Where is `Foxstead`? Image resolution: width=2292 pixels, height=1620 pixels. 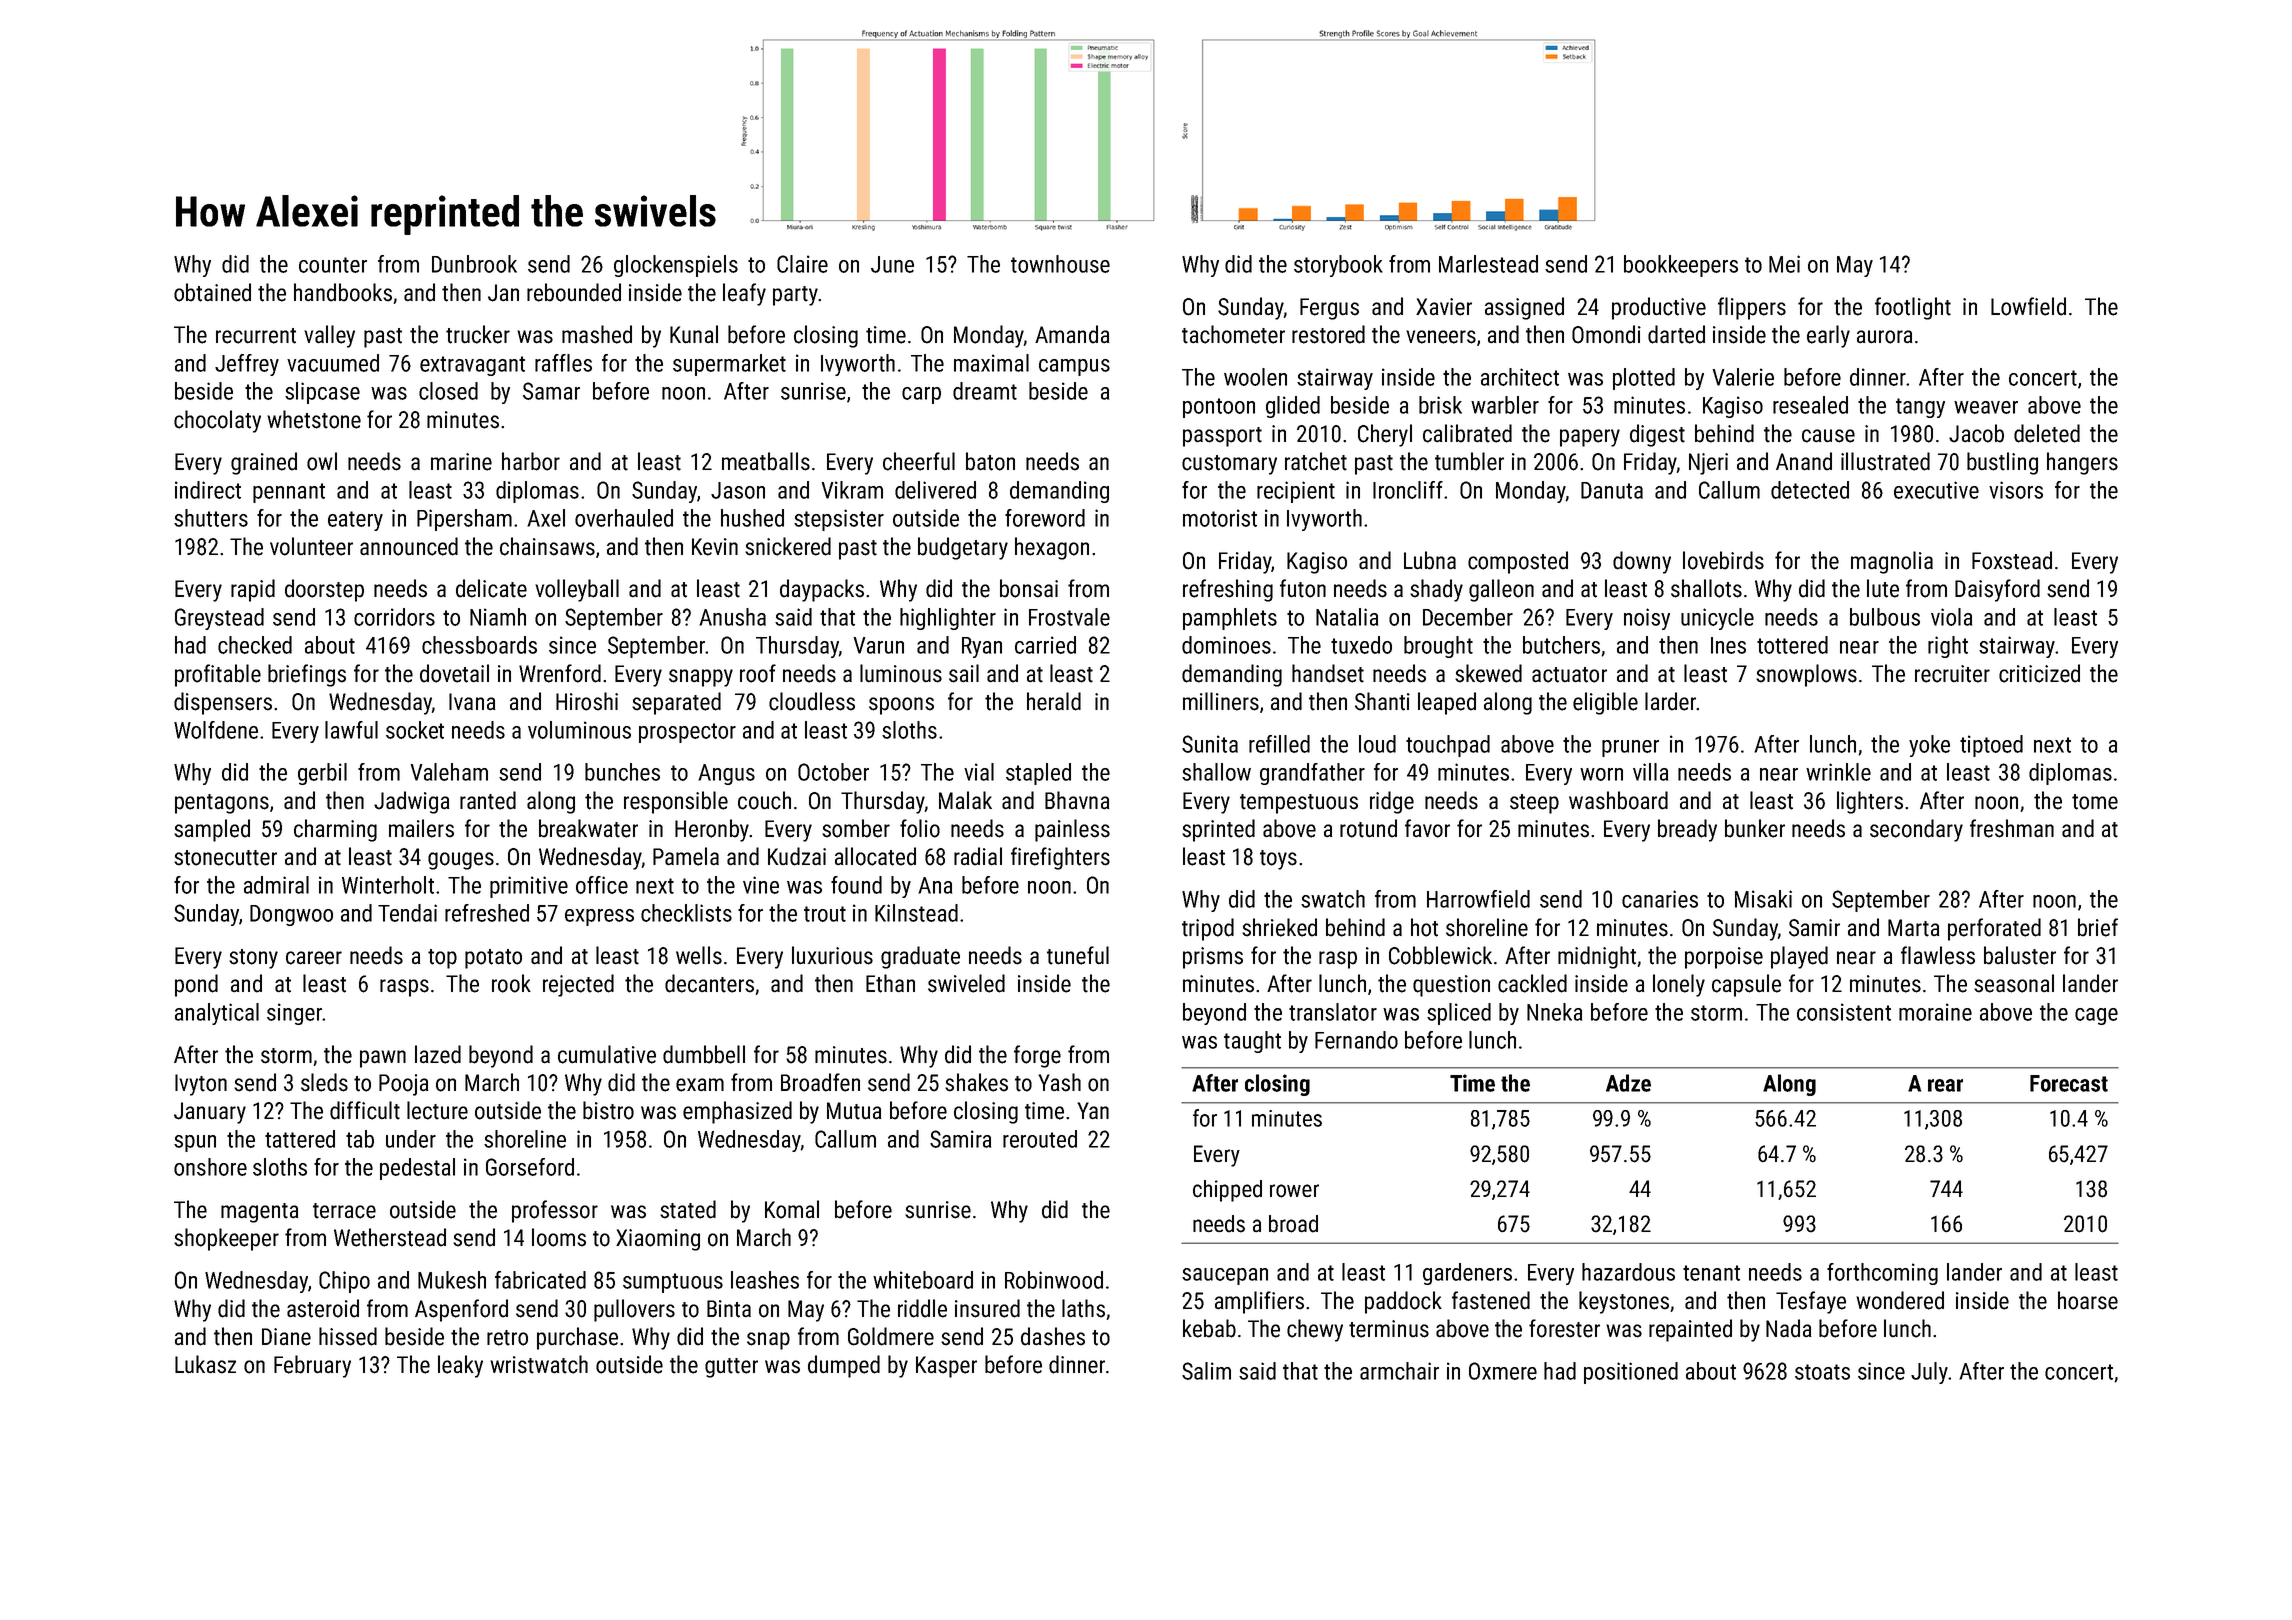
Foxstead is located at coordinates (2012, 560).
